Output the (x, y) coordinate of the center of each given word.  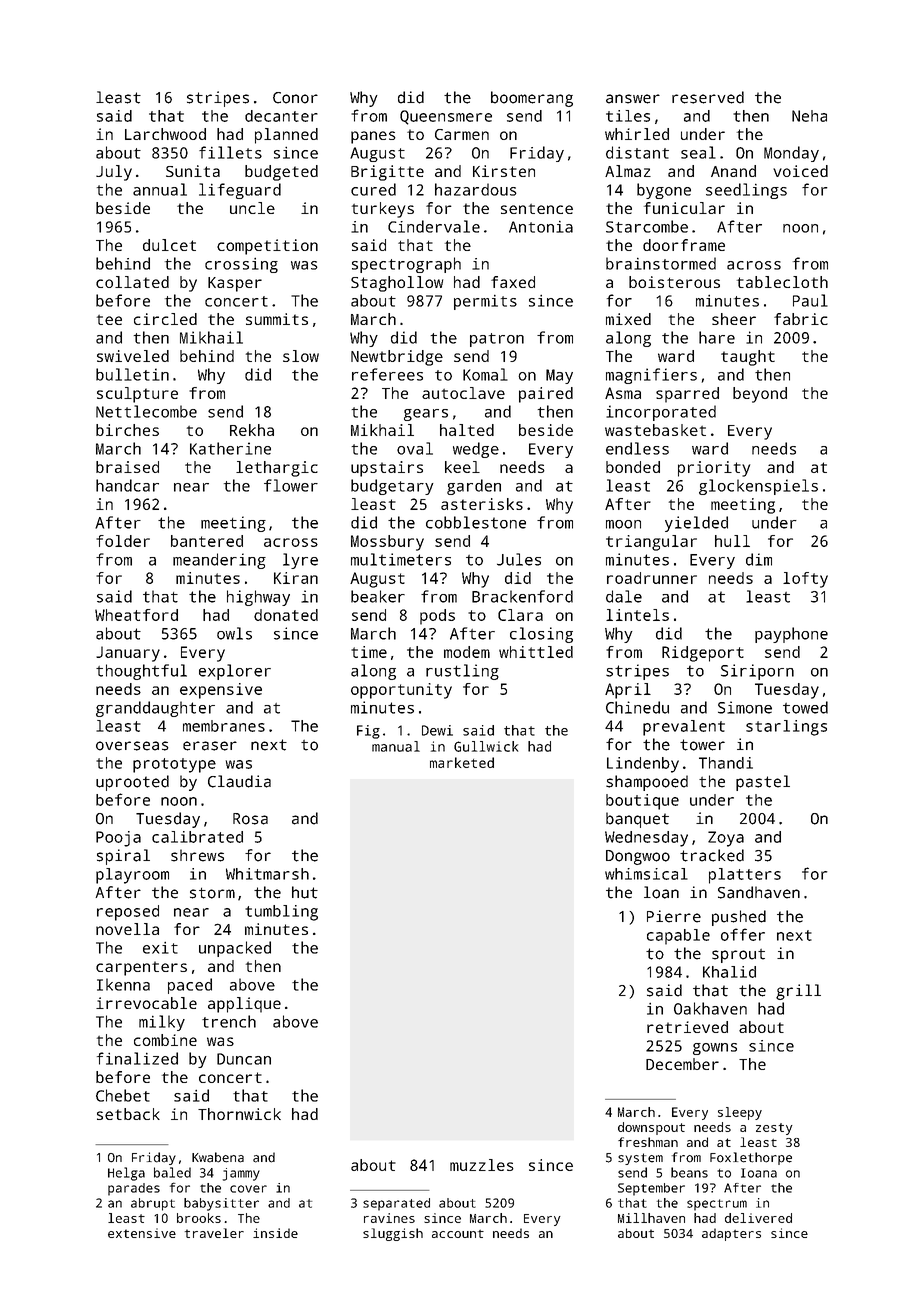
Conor (295, 98)
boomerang (532, 99)
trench (229, 1021)
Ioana (759, 1173)
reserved (708, 97)
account (458, 1234)
